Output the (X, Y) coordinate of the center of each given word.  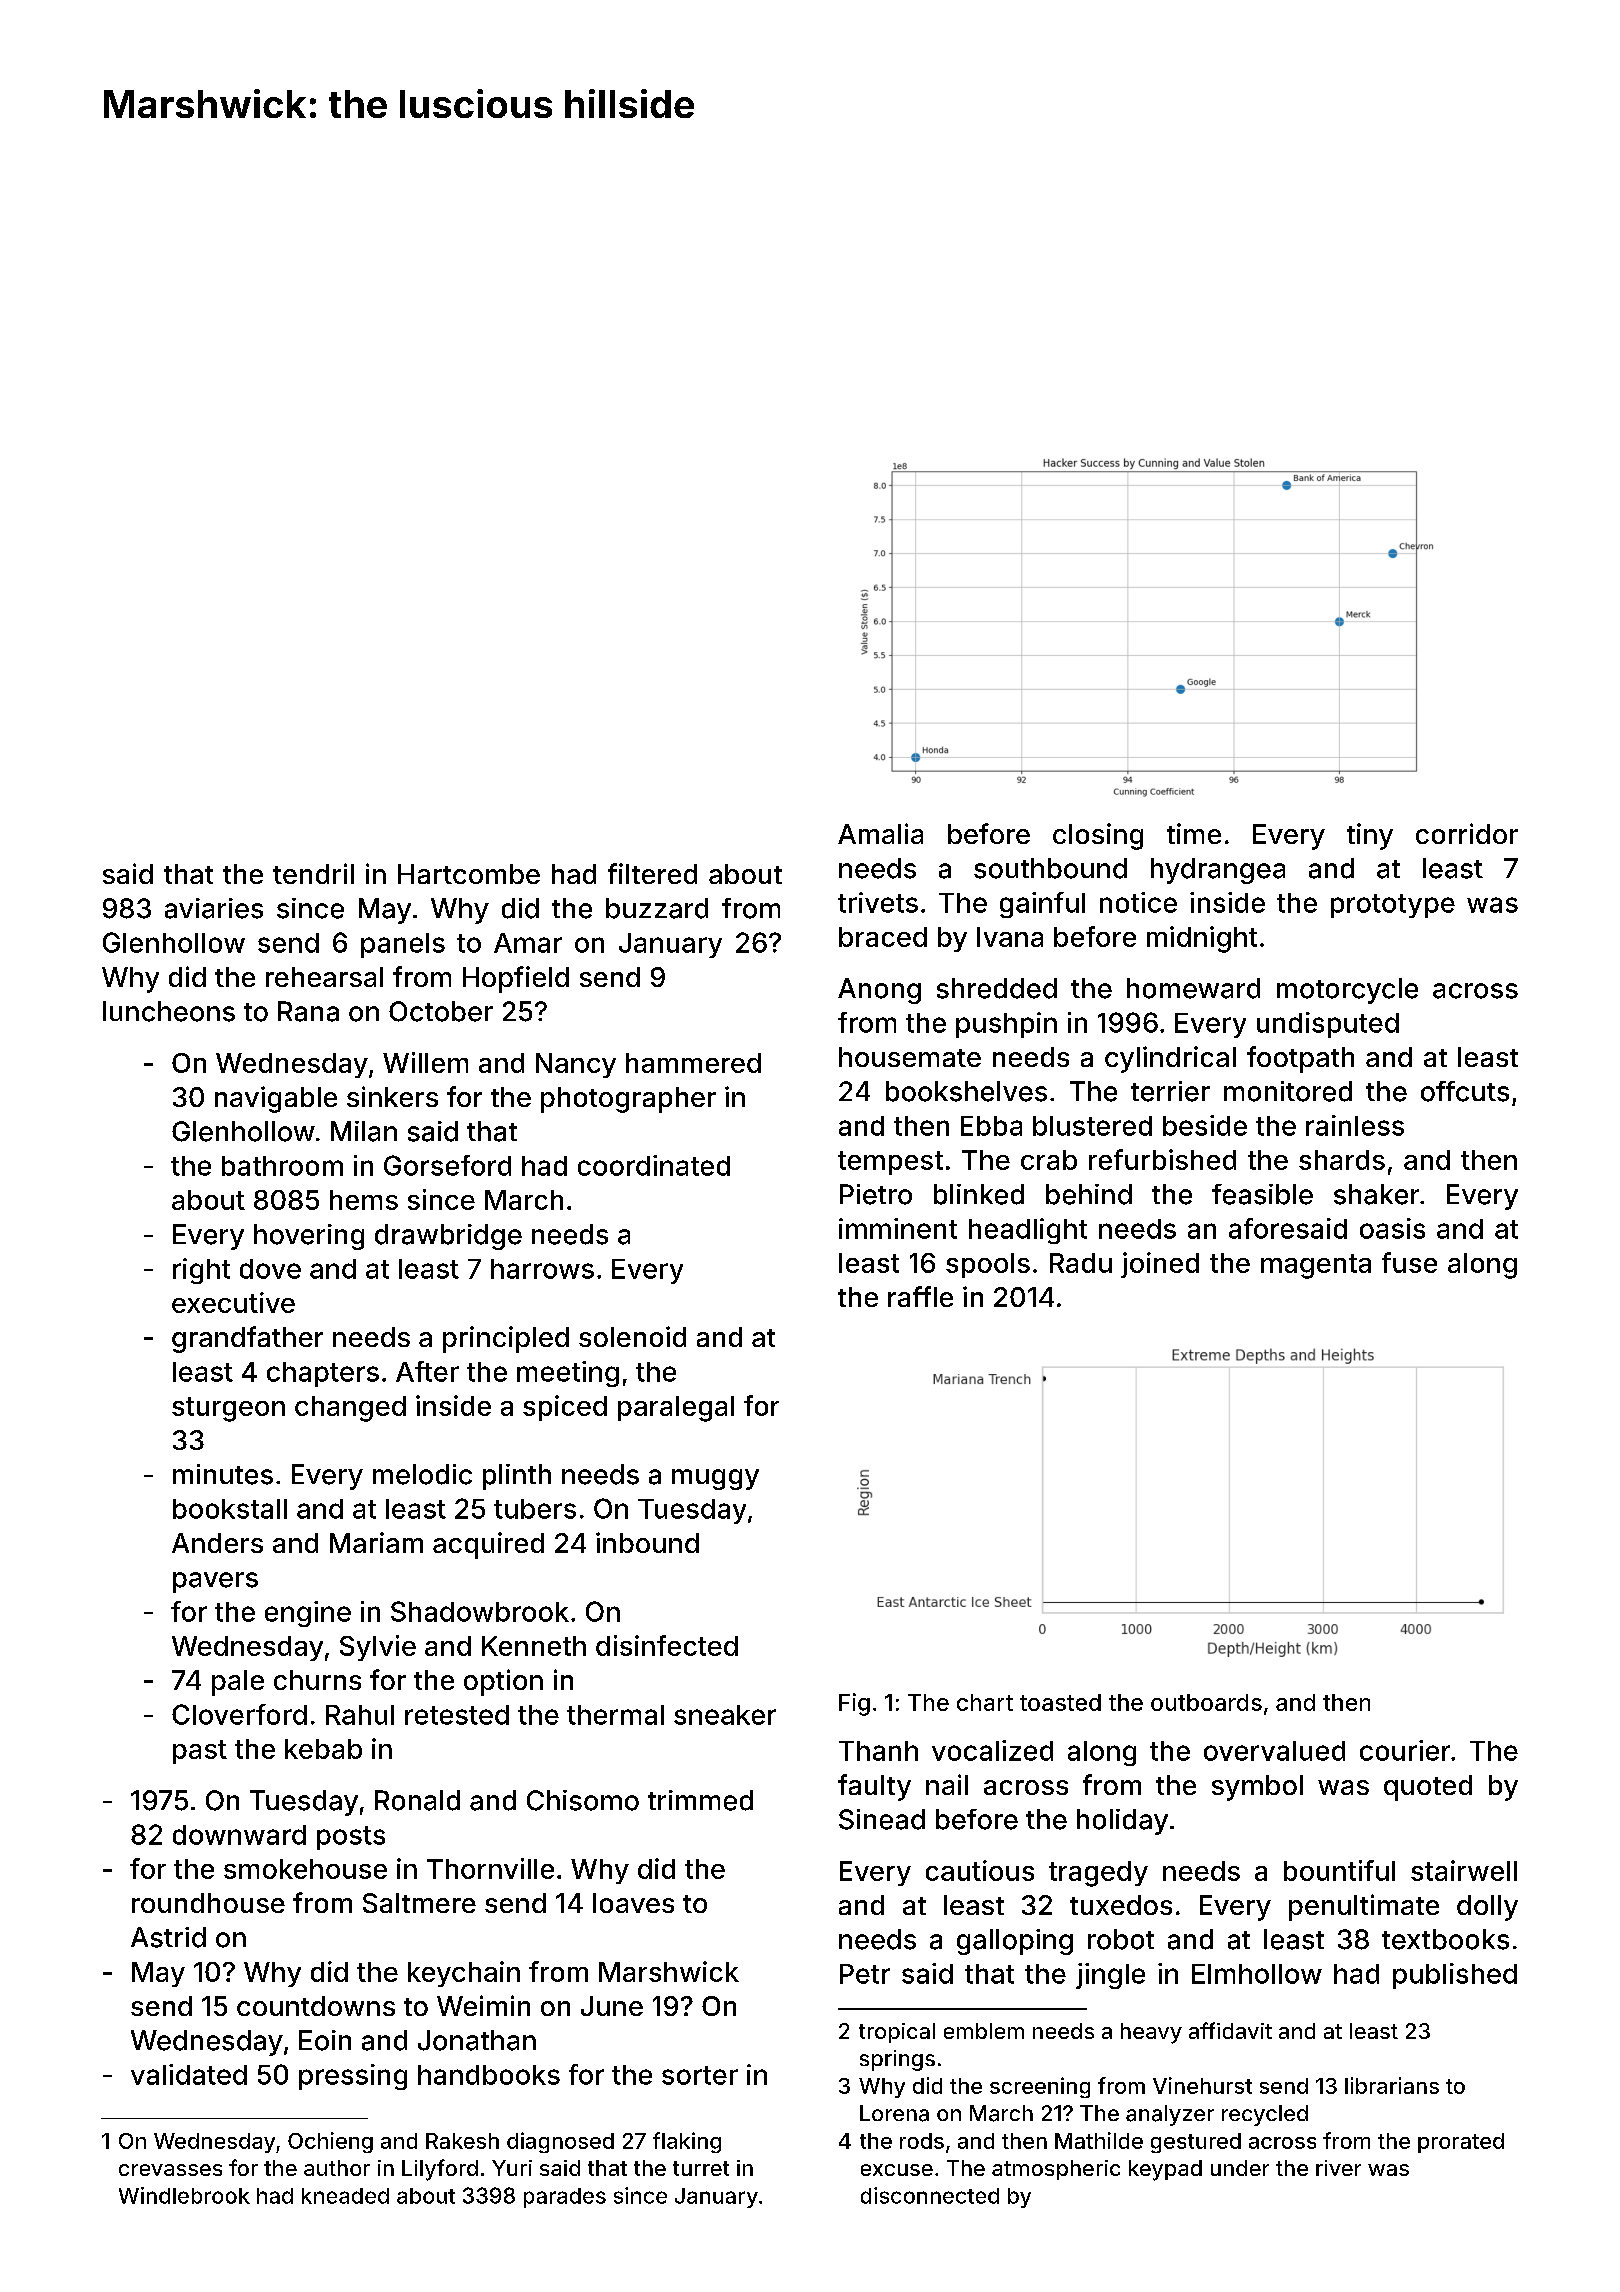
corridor (1467, 833)
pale (238, 1683)
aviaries (214, 908)
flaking (687, 2142)
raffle (920, 1296)
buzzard (657, 908)
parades (565, 2198)
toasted (1060, 1702)
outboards (1206, 1702)
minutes (223, 1474)
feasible (1262, 1194)
